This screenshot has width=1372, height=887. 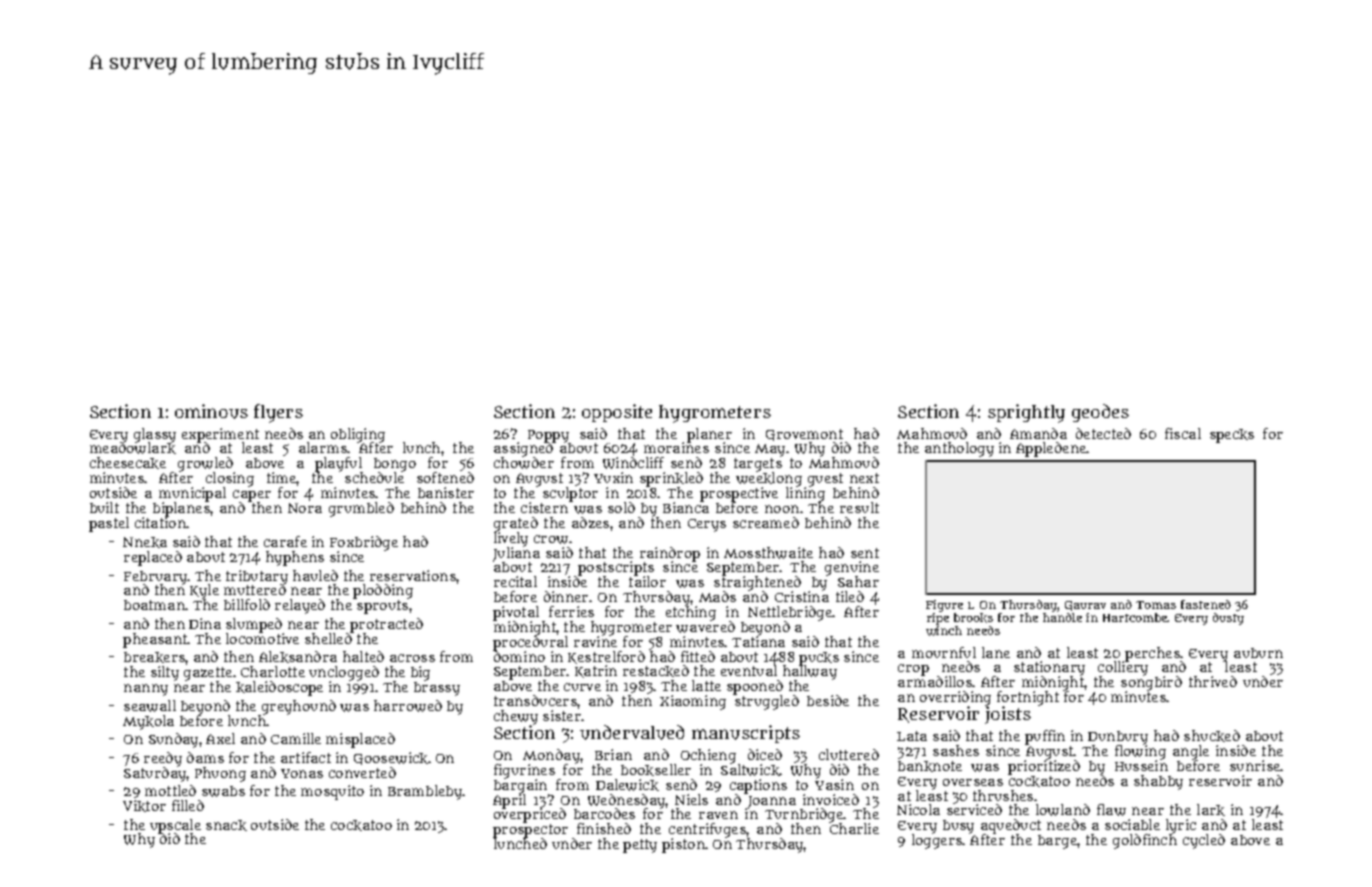 What do you see at coordinates (1212, 736) in the screenshot?
I see `shucked` at bounding box center [1212, 736].
